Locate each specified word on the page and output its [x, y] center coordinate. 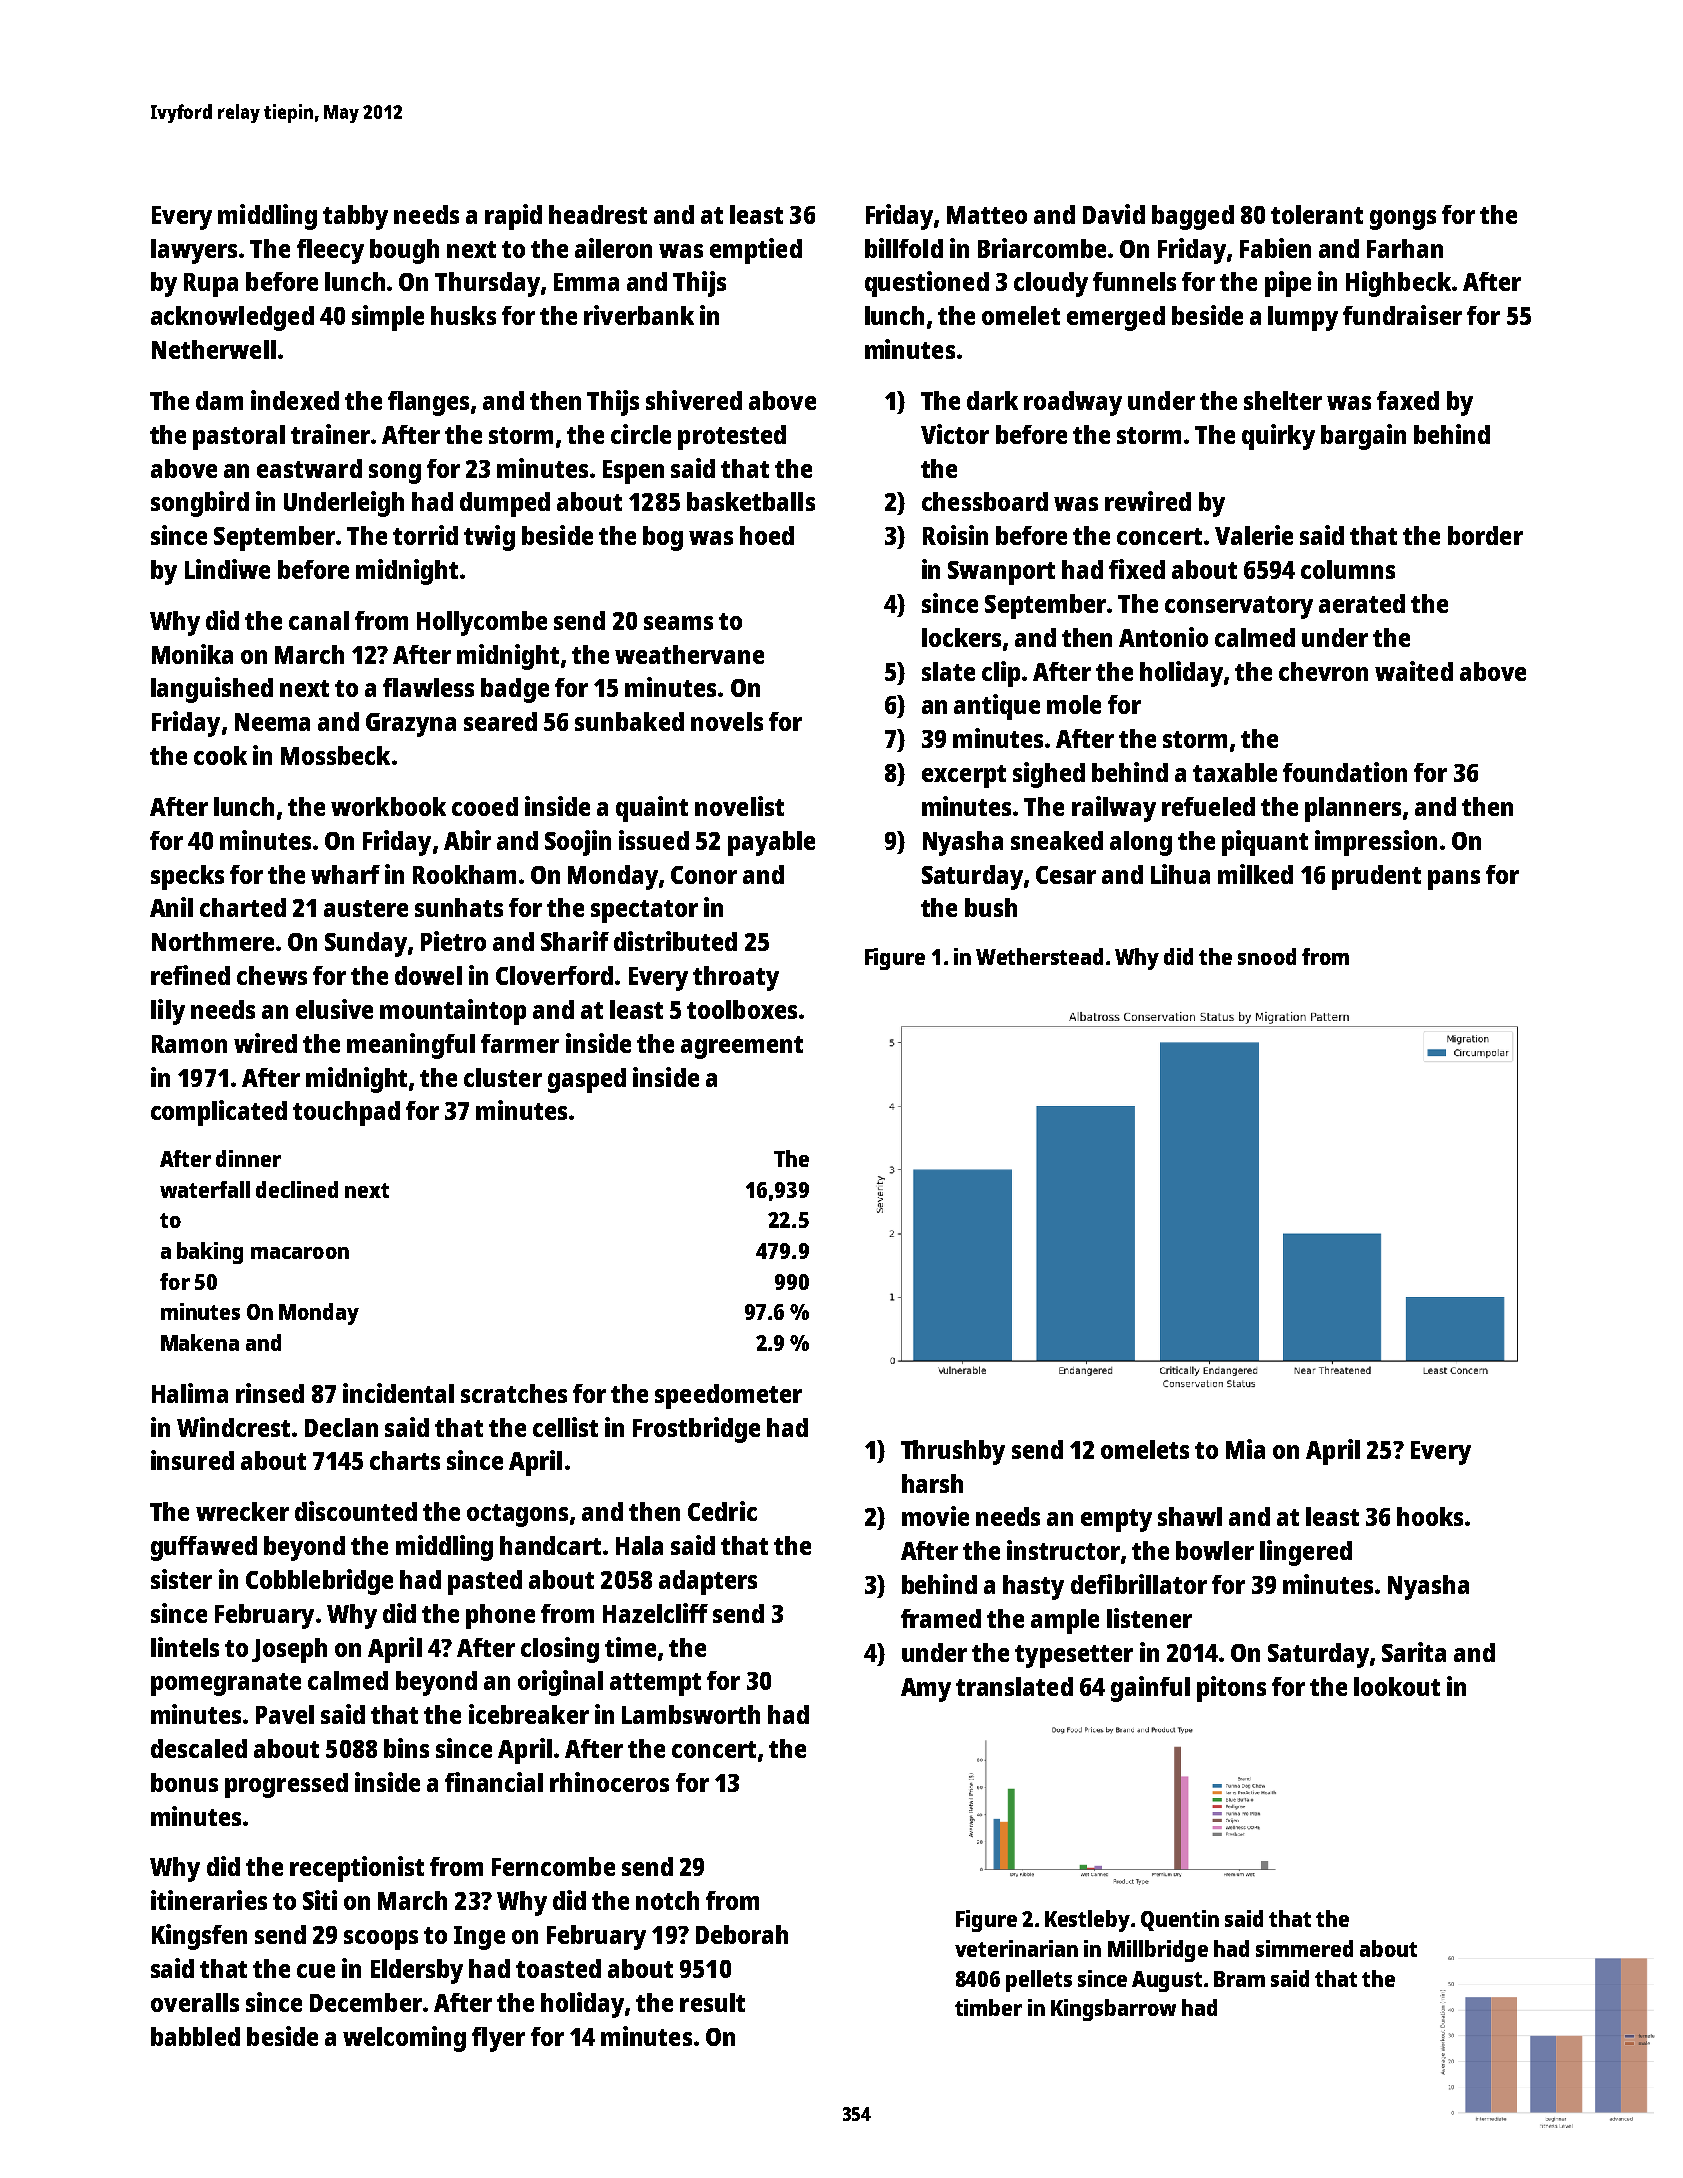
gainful [1150, 1689]
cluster [503, 1077]
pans [1454, 880]
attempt [655, 1684]
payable [771, 843]
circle [641, 434]
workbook [388, 806]
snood [1267, 956]
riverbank [639, 315]
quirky [1278, 437]
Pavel [285, 1714]
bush [991, 907]
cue [316, 1971]
